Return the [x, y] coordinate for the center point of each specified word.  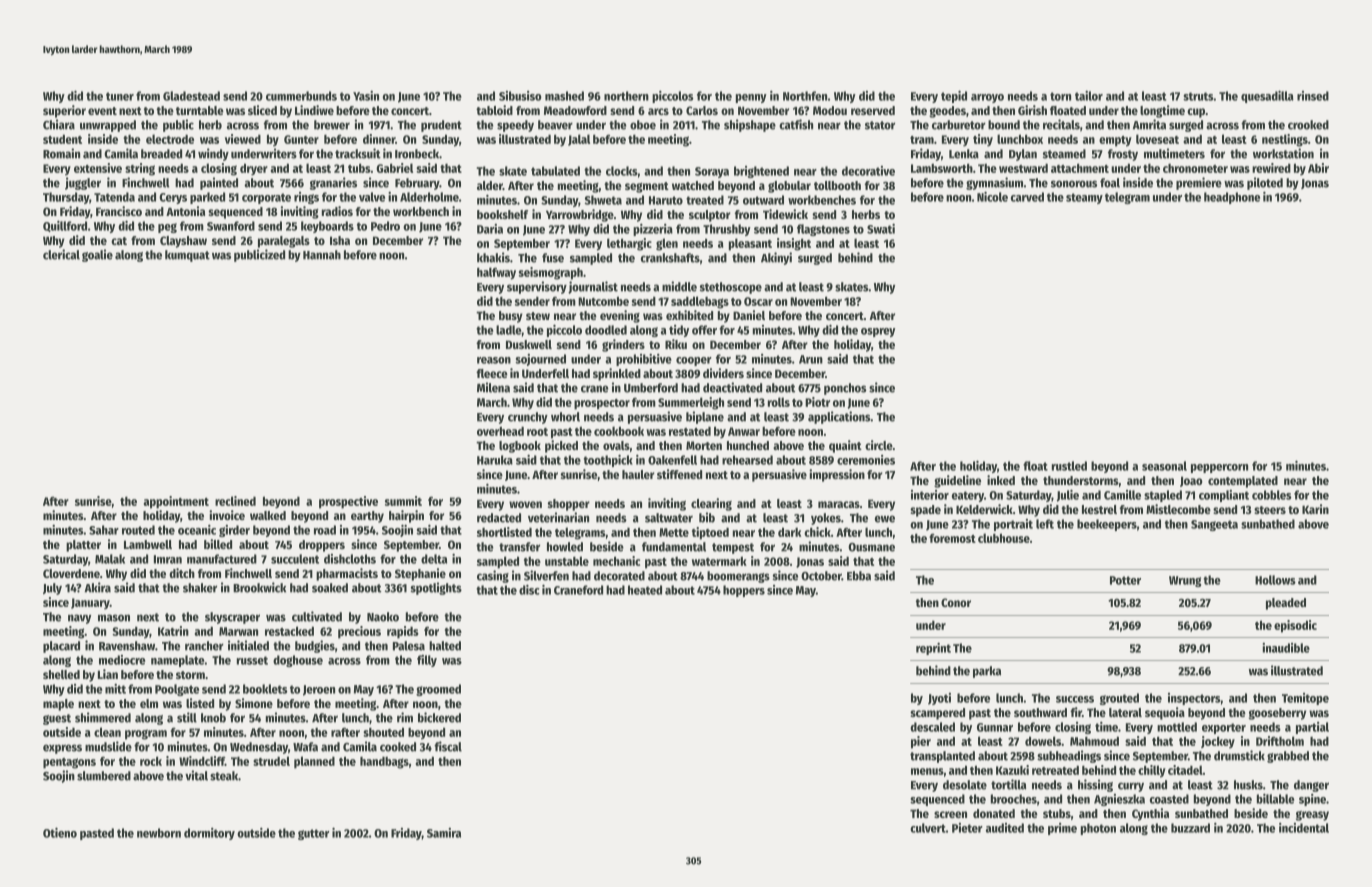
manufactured [222, 559]
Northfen [805, 96]
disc [529, 590]
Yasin [366, 96]
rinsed [1313, 96]
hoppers [744, 591]
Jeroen [319, 690]
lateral [1125, 712]
